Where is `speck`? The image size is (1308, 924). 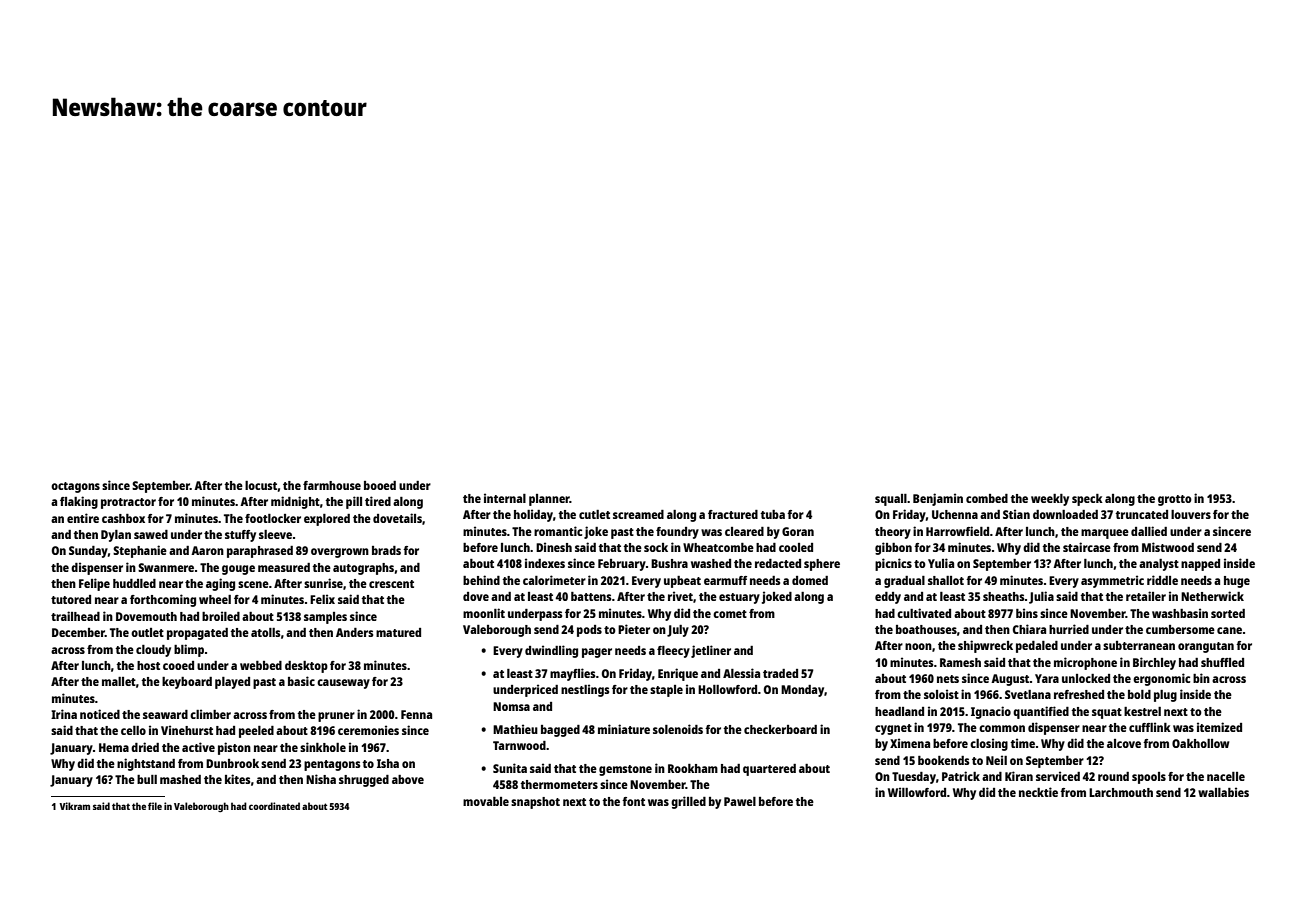 speck is located at coordinates (1087, 500).
